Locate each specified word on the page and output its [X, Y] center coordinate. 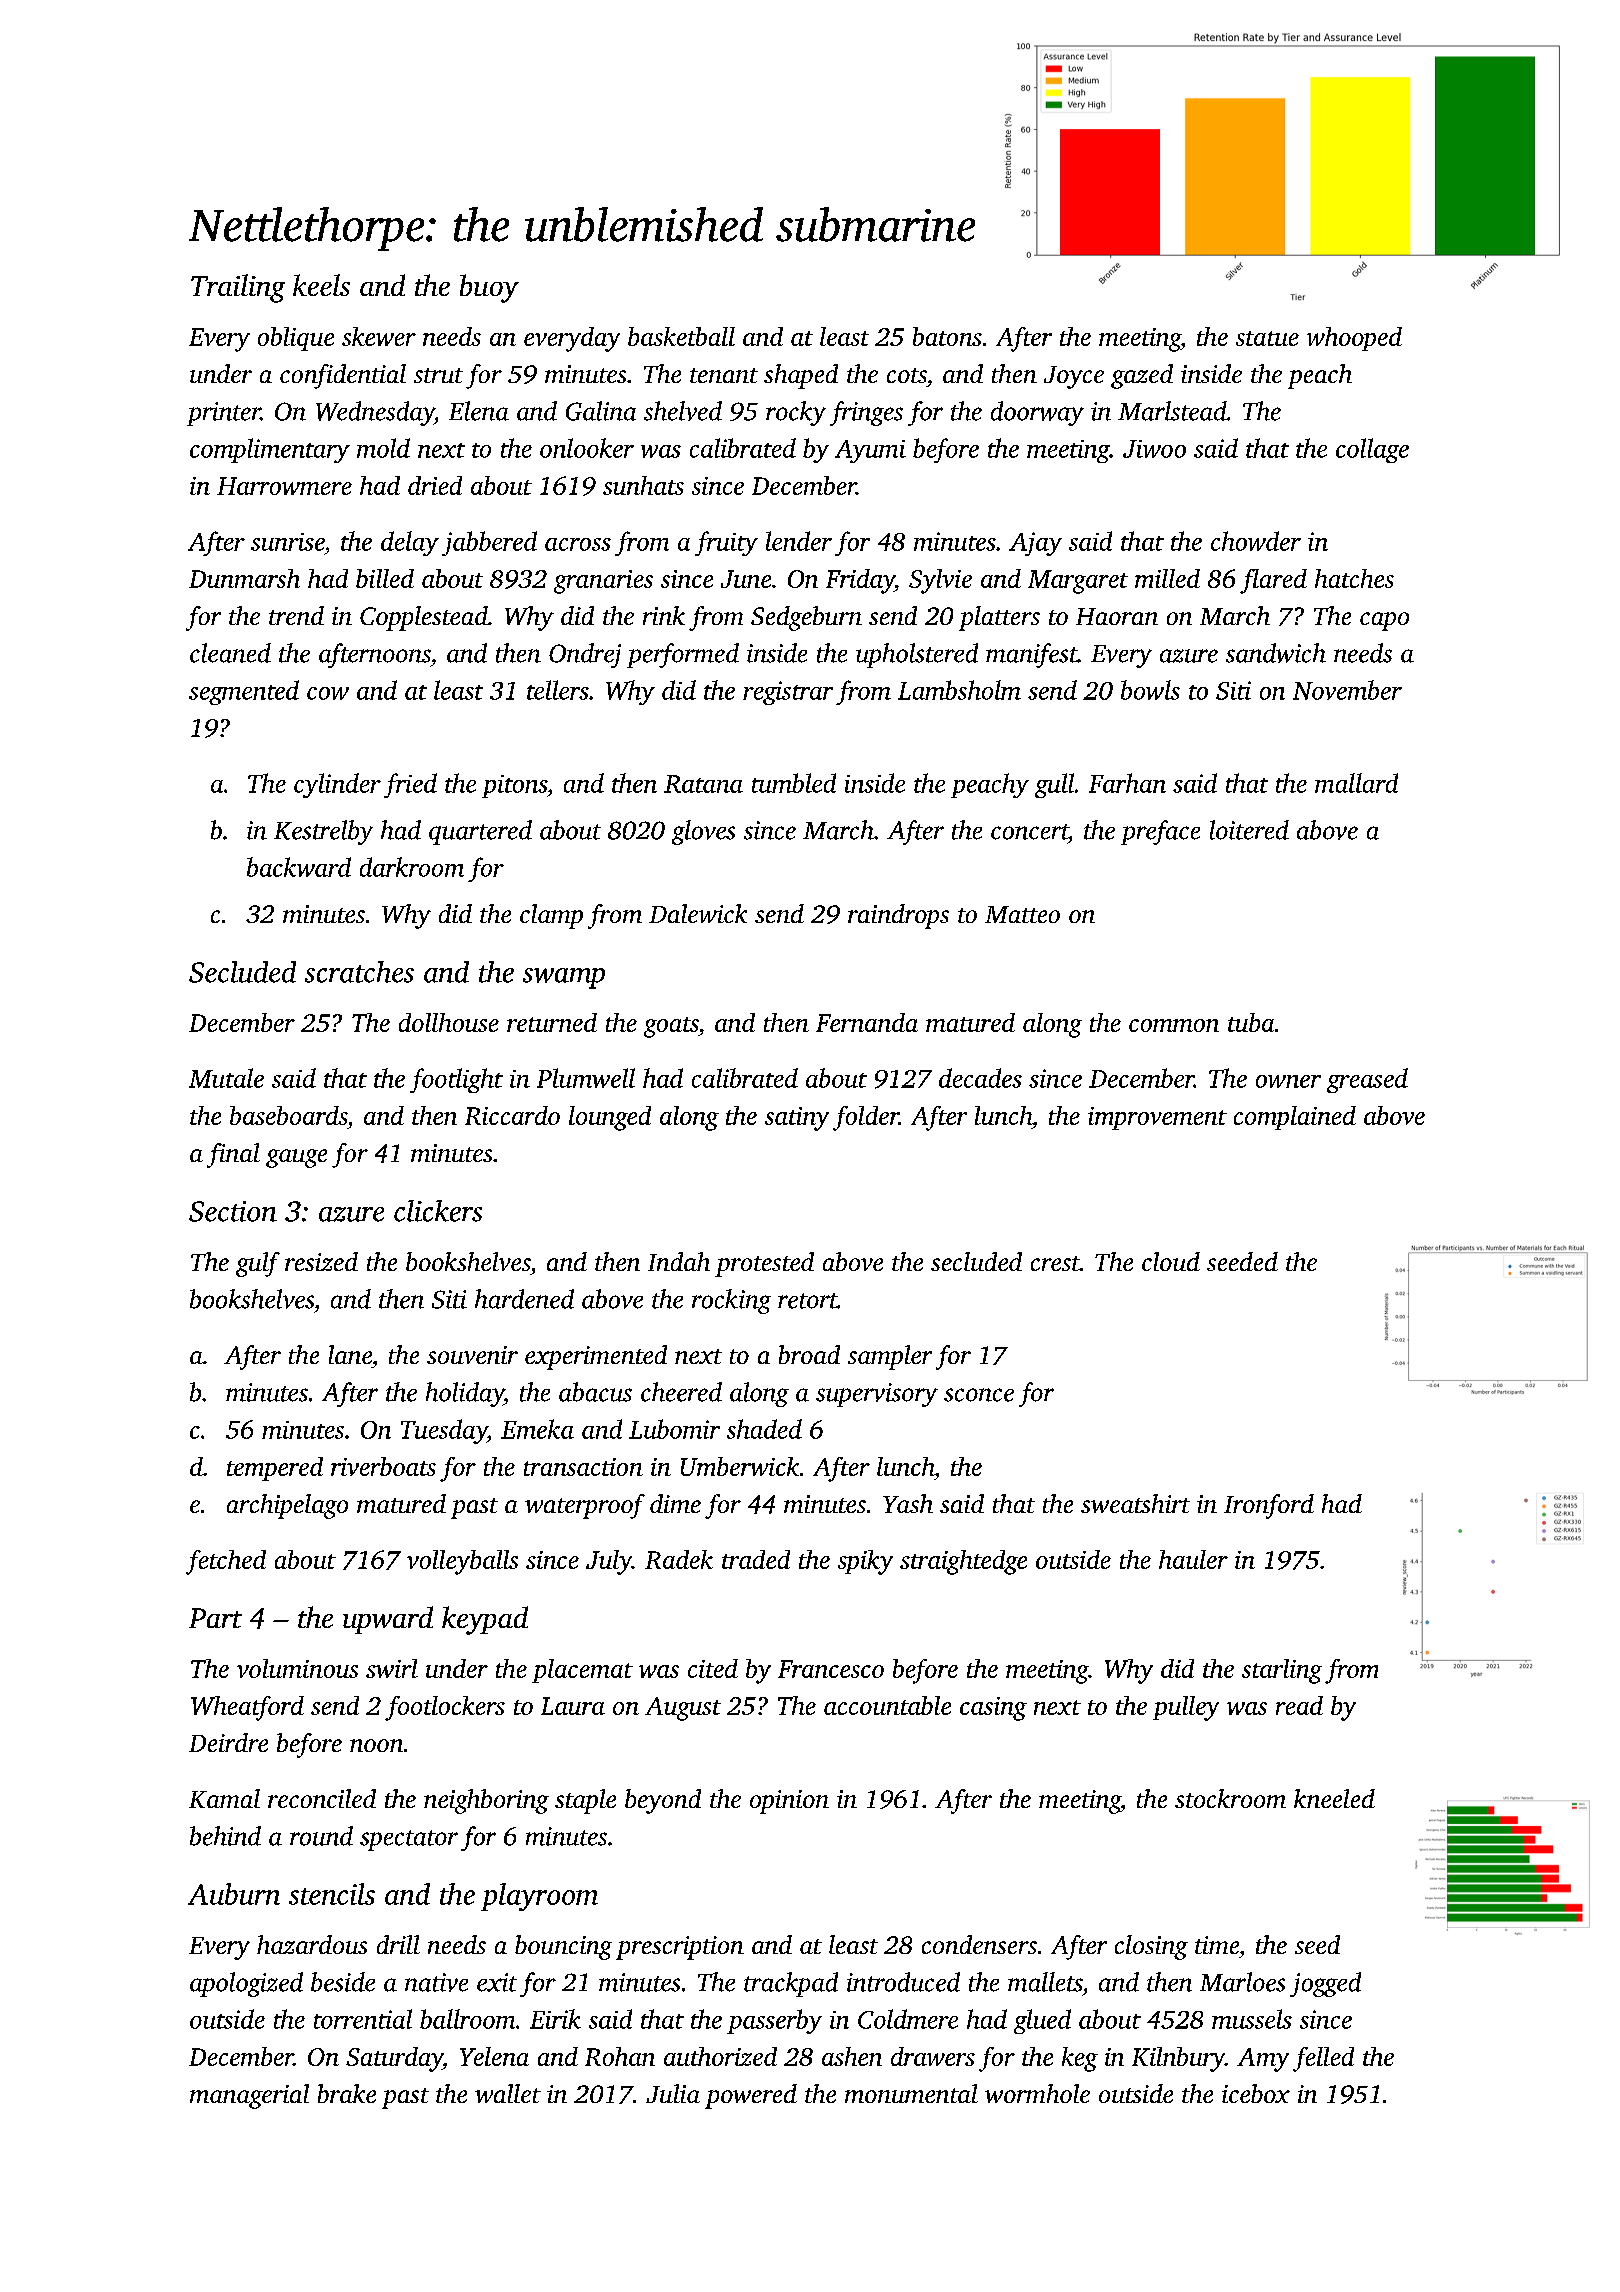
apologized [246, 1984]
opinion [789, 1802]
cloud [1171, 1261]
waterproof [585, 1506]
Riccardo [512, 1115]
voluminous [297, 1668]
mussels [1252, 2019]
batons [947, 336]
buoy [489, 288]
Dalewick [698, 913]
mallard [1356, 783]
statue [1267, 338]
